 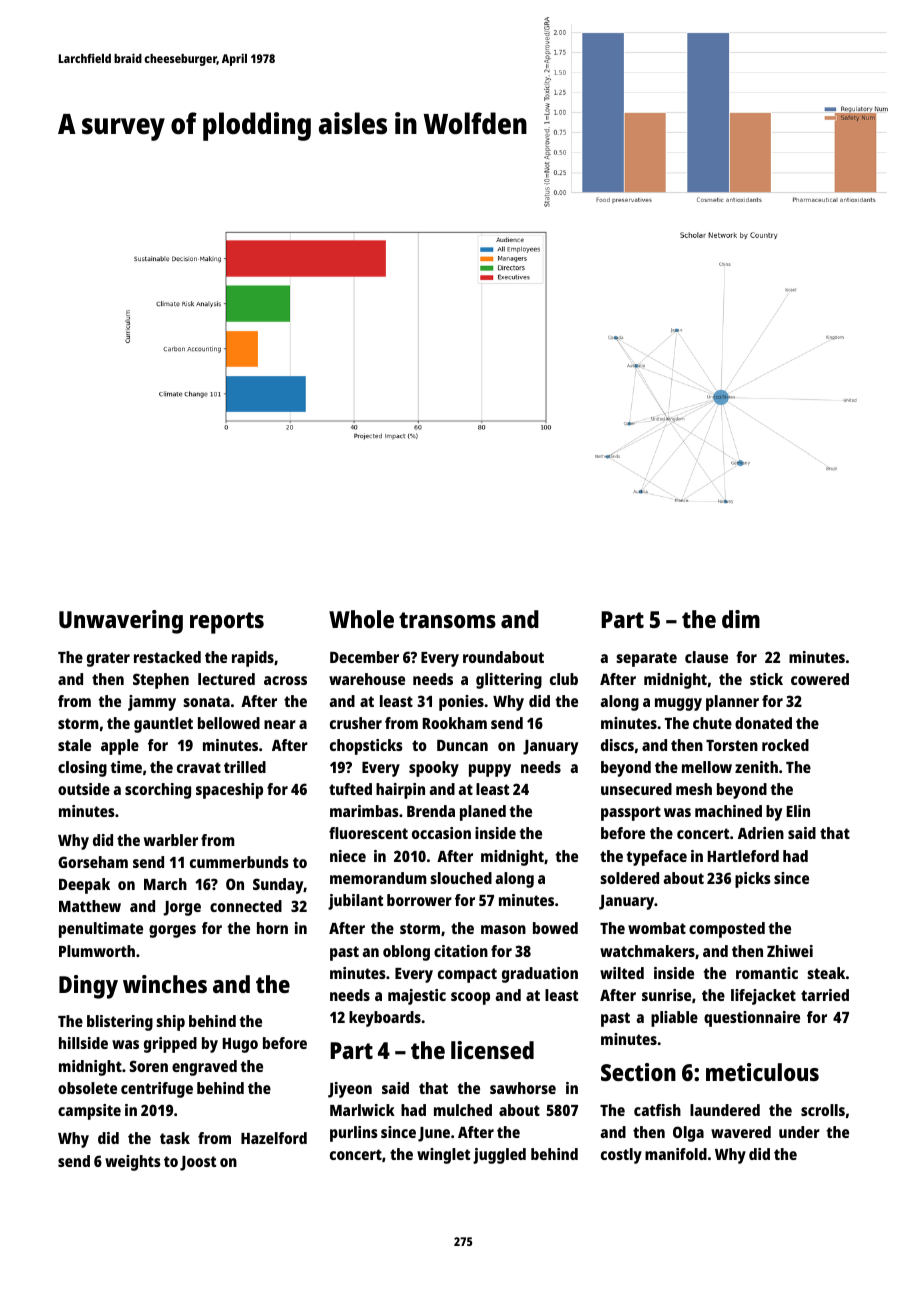 I want to click on tarried, so click(x=825, y=995).
